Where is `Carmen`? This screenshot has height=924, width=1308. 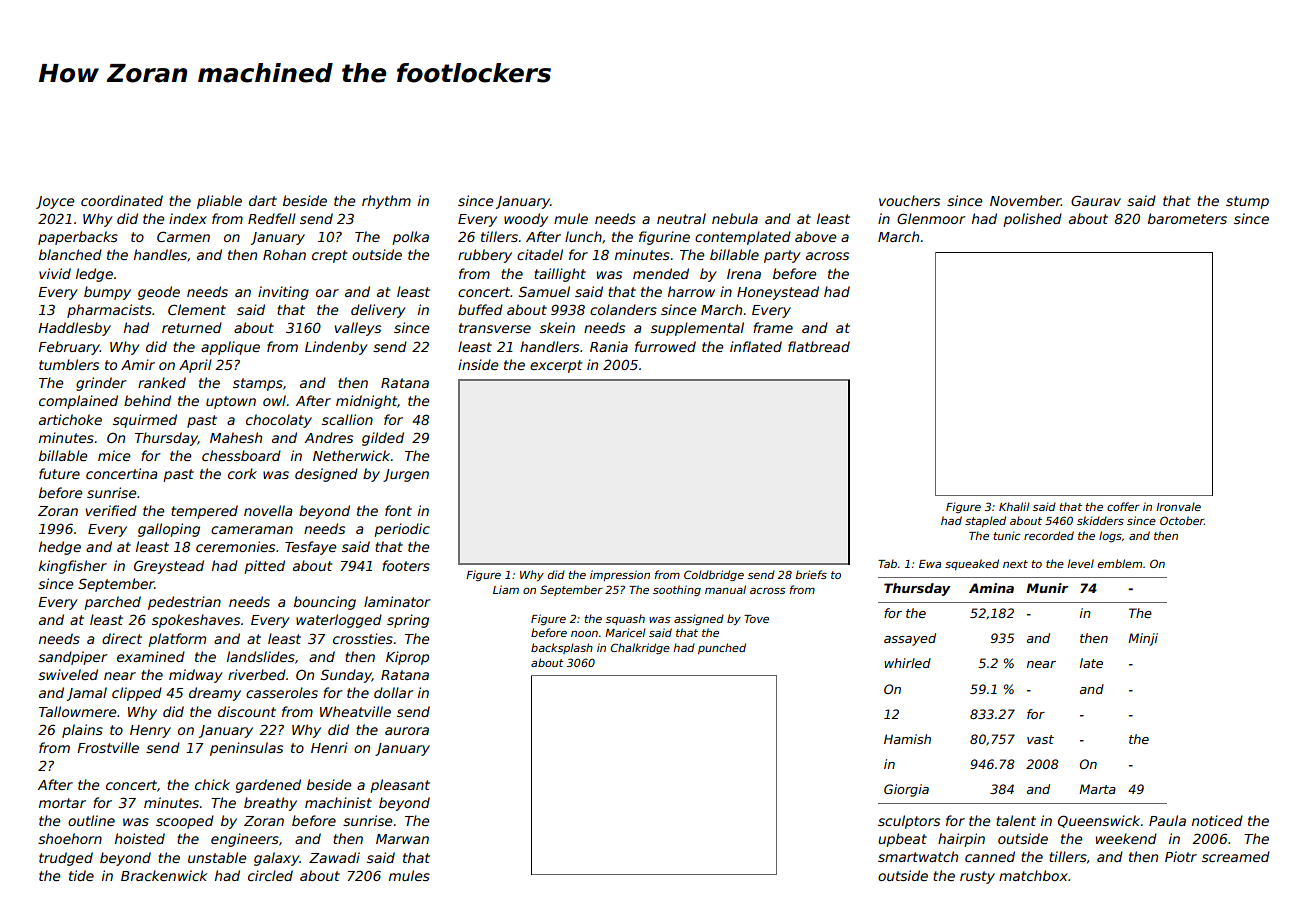
Carmen is located at coordinates (183, 236).
